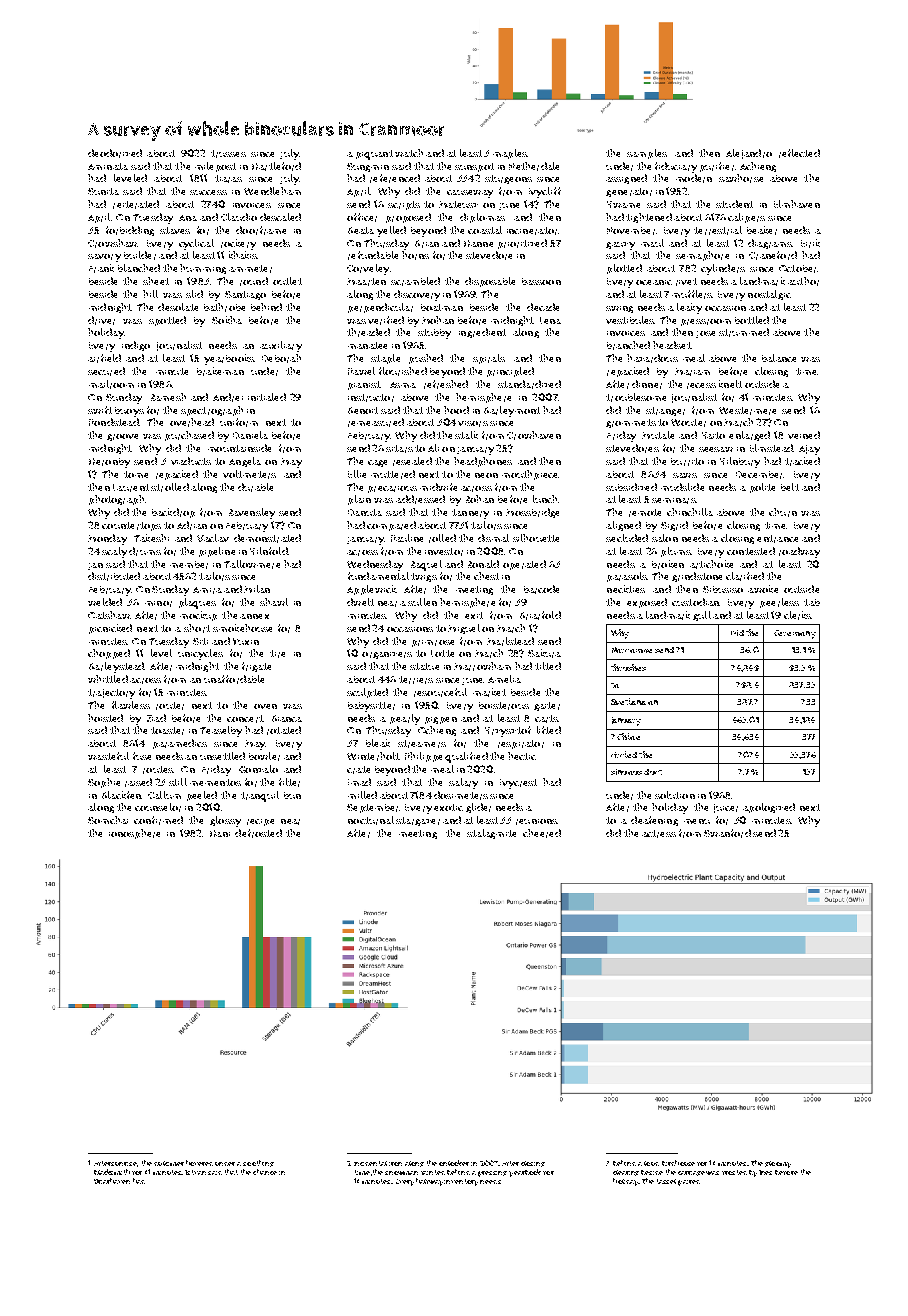 Image resolution: width=908 pixels, height=1316 pixels. I want to click on watch, so click(409, 153).
